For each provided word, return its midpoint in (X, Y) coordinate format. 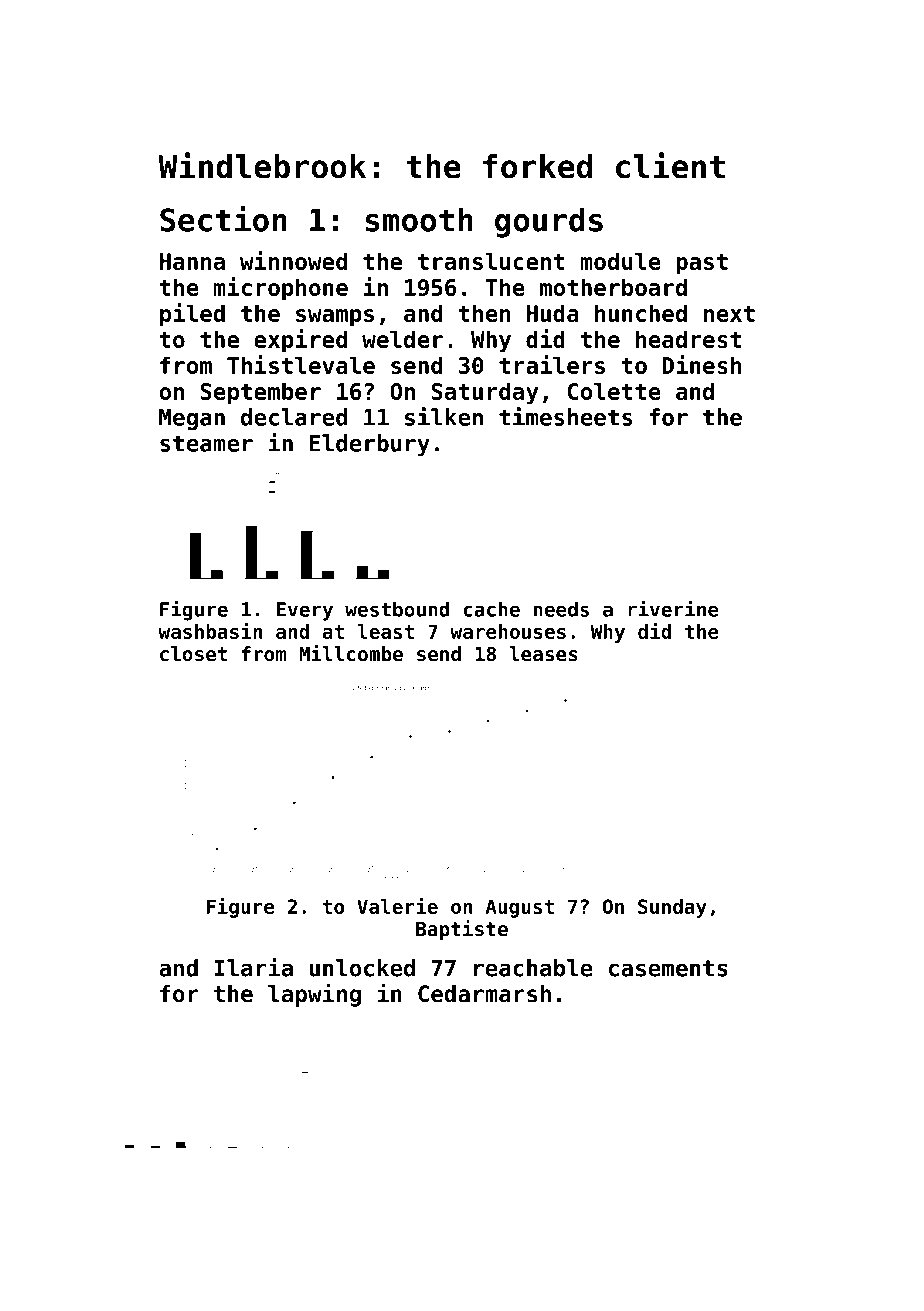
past (702, 264)
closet (193, 654)
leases (544, 654)
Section (223, 219)
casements (668, 968)
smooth (419, 220)
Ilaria (253, 967)
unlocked (362, 968)
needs (561, 609)
